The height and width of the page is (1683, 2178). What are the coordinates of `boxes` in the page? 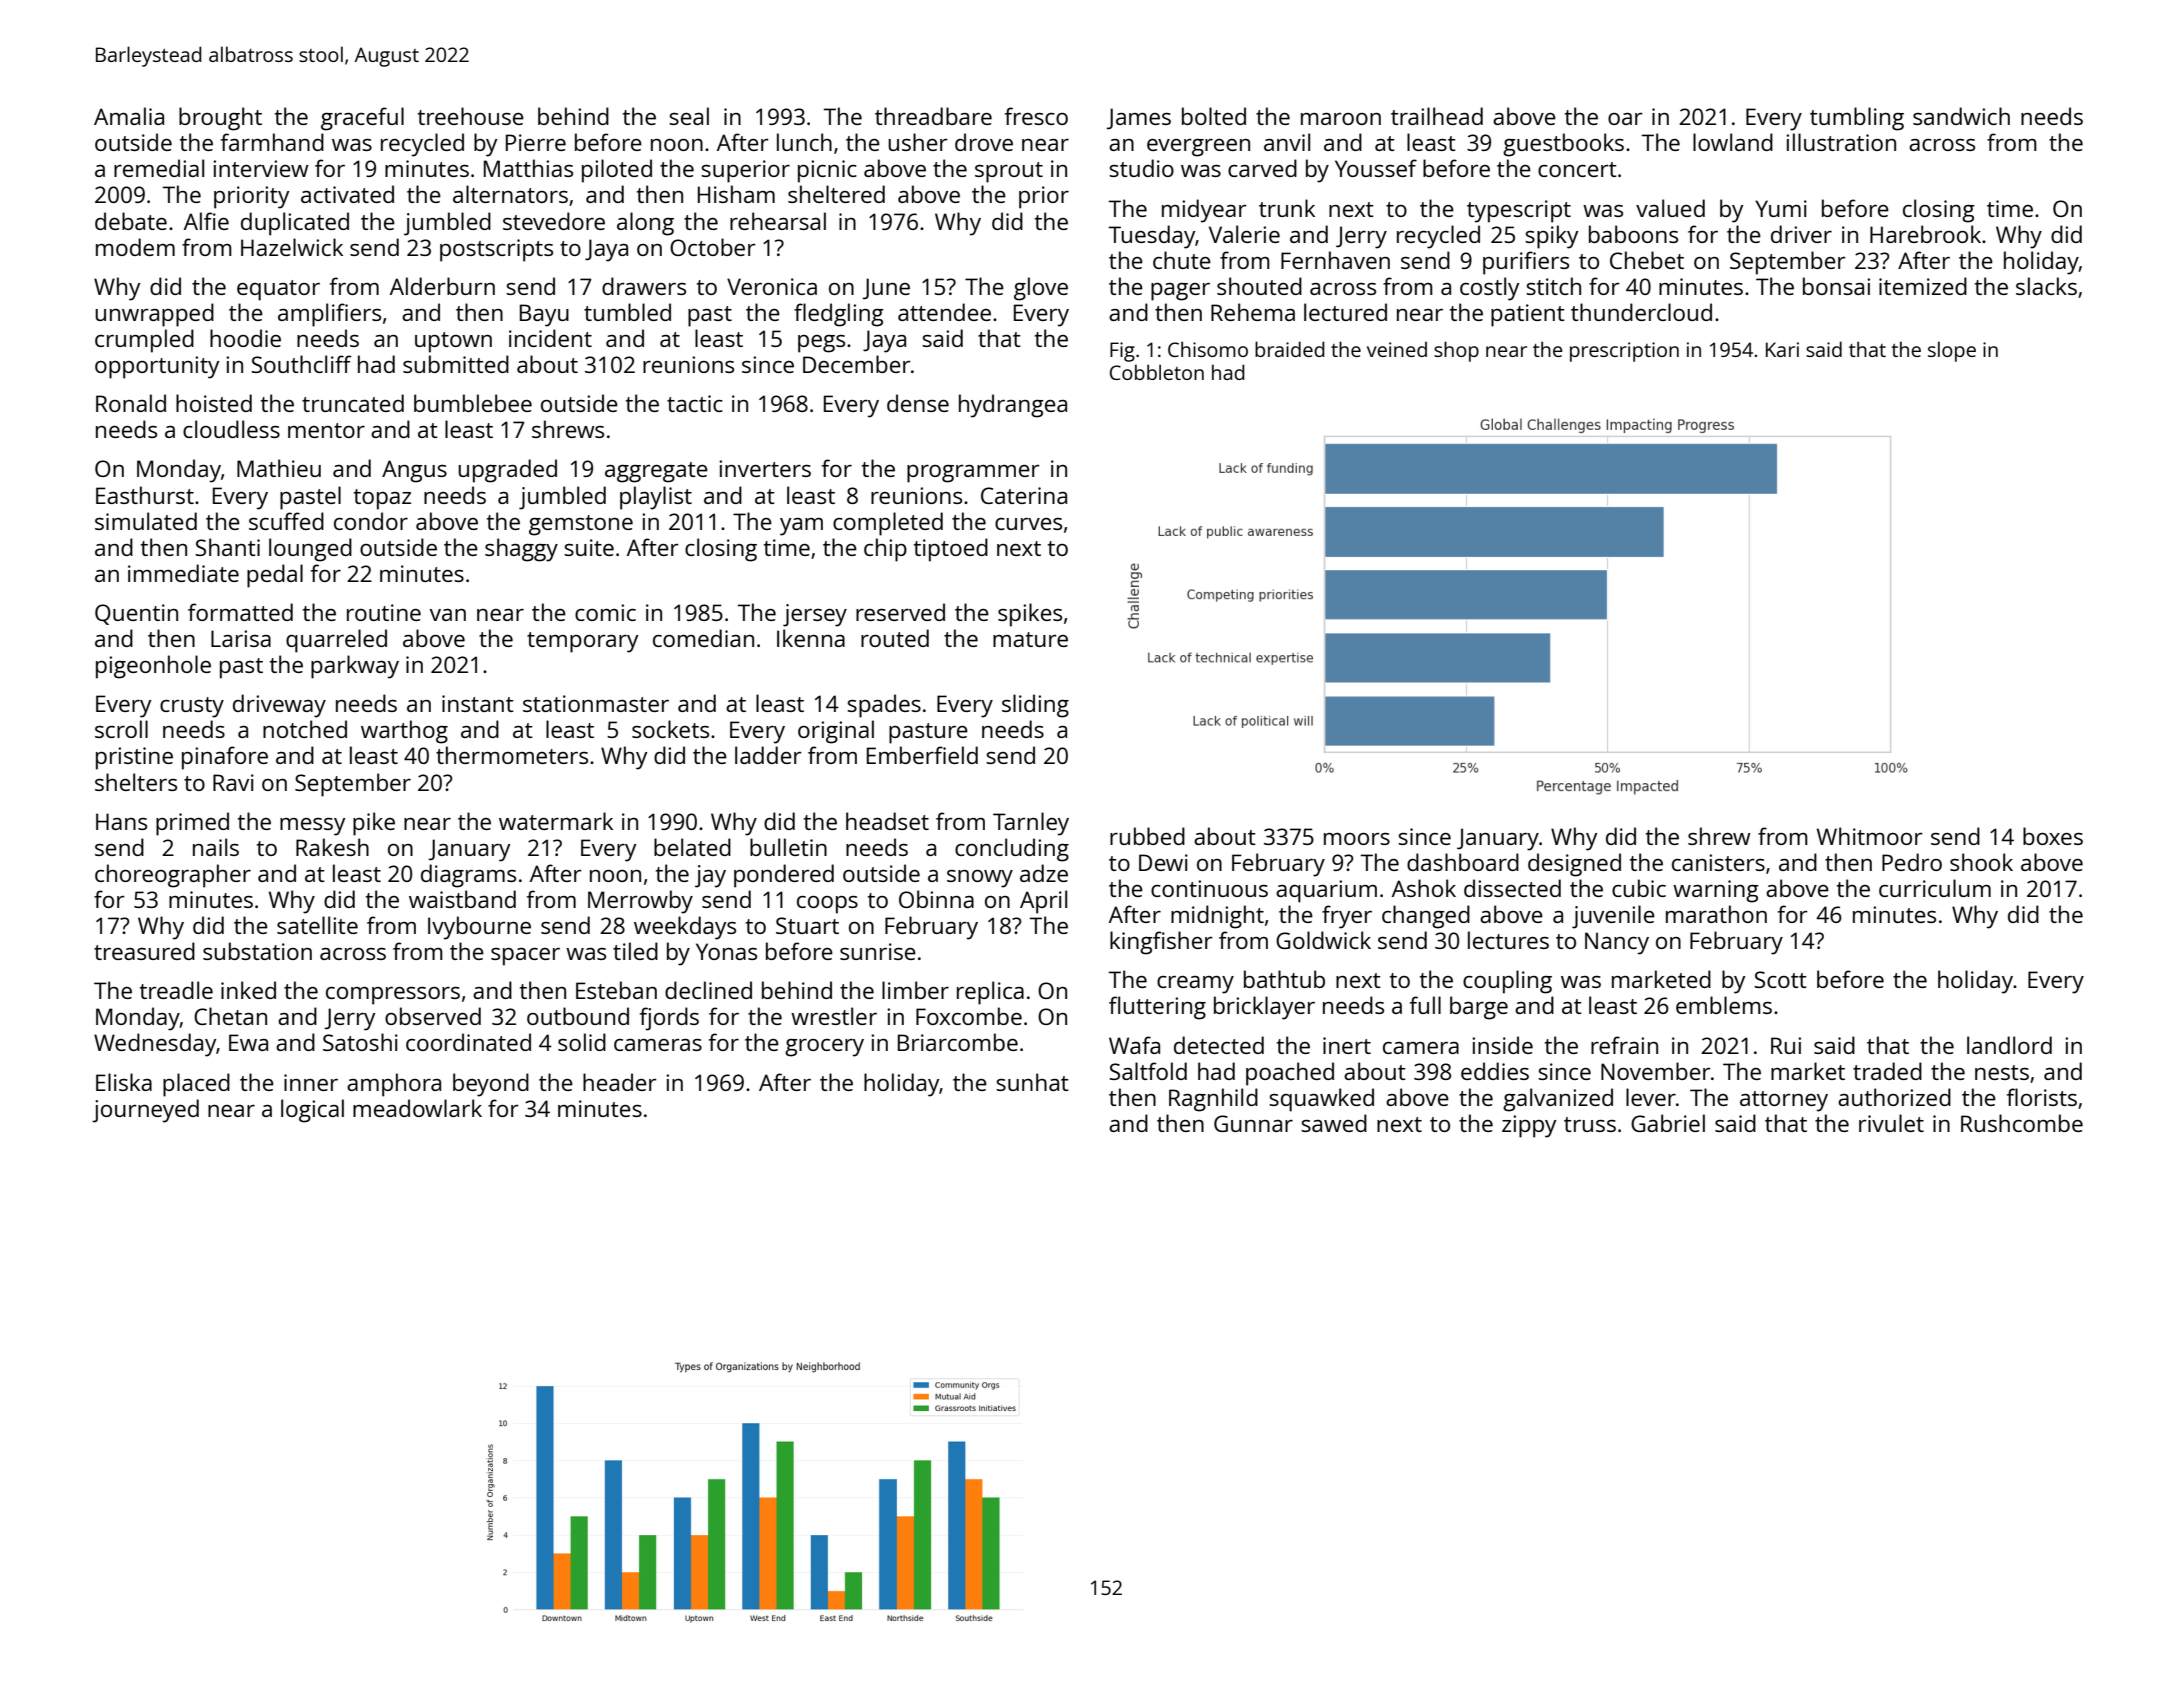 It's located at (2053, 836).
